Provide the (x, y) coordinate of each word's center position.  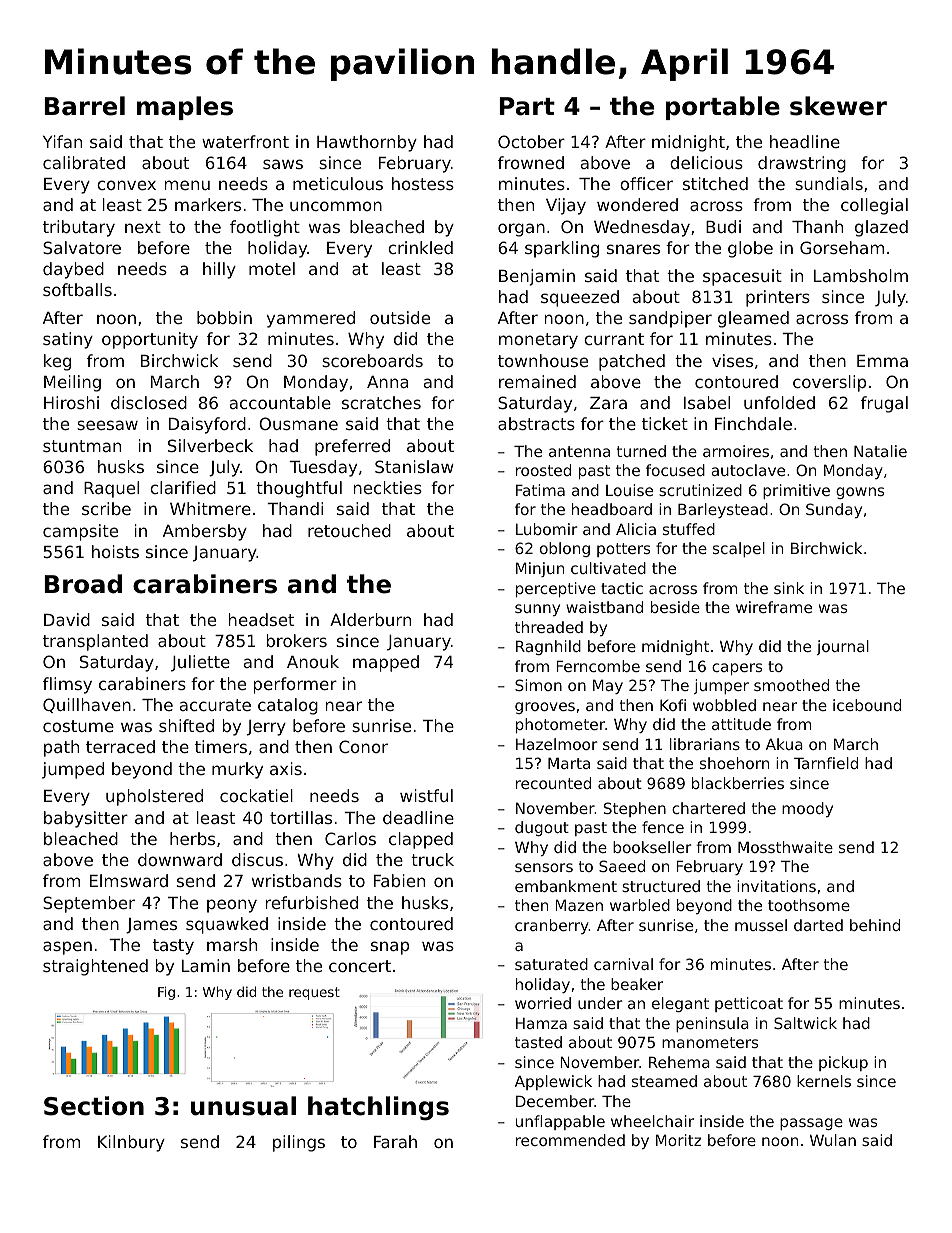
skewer (838, 106)
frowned (531, 162)
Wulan (833, 1140)
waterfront (245, 141)
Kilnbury (131, 1143)
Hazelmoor (557, 744)
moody (807, 809)
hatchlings (378, 1108)
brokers (297, 640)
